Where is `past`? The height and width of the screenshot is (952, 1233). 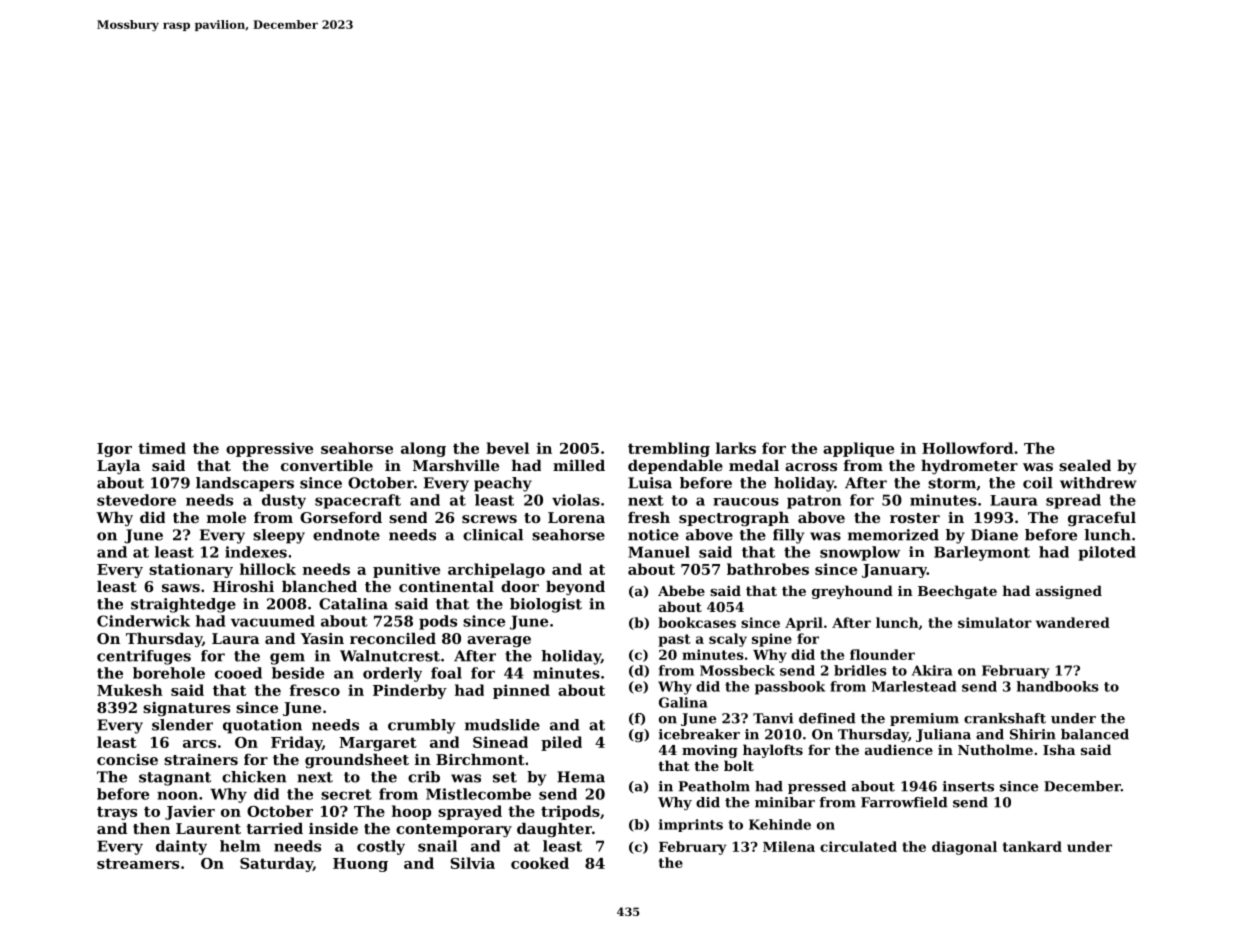 past is located at coordinates (674, 640).
